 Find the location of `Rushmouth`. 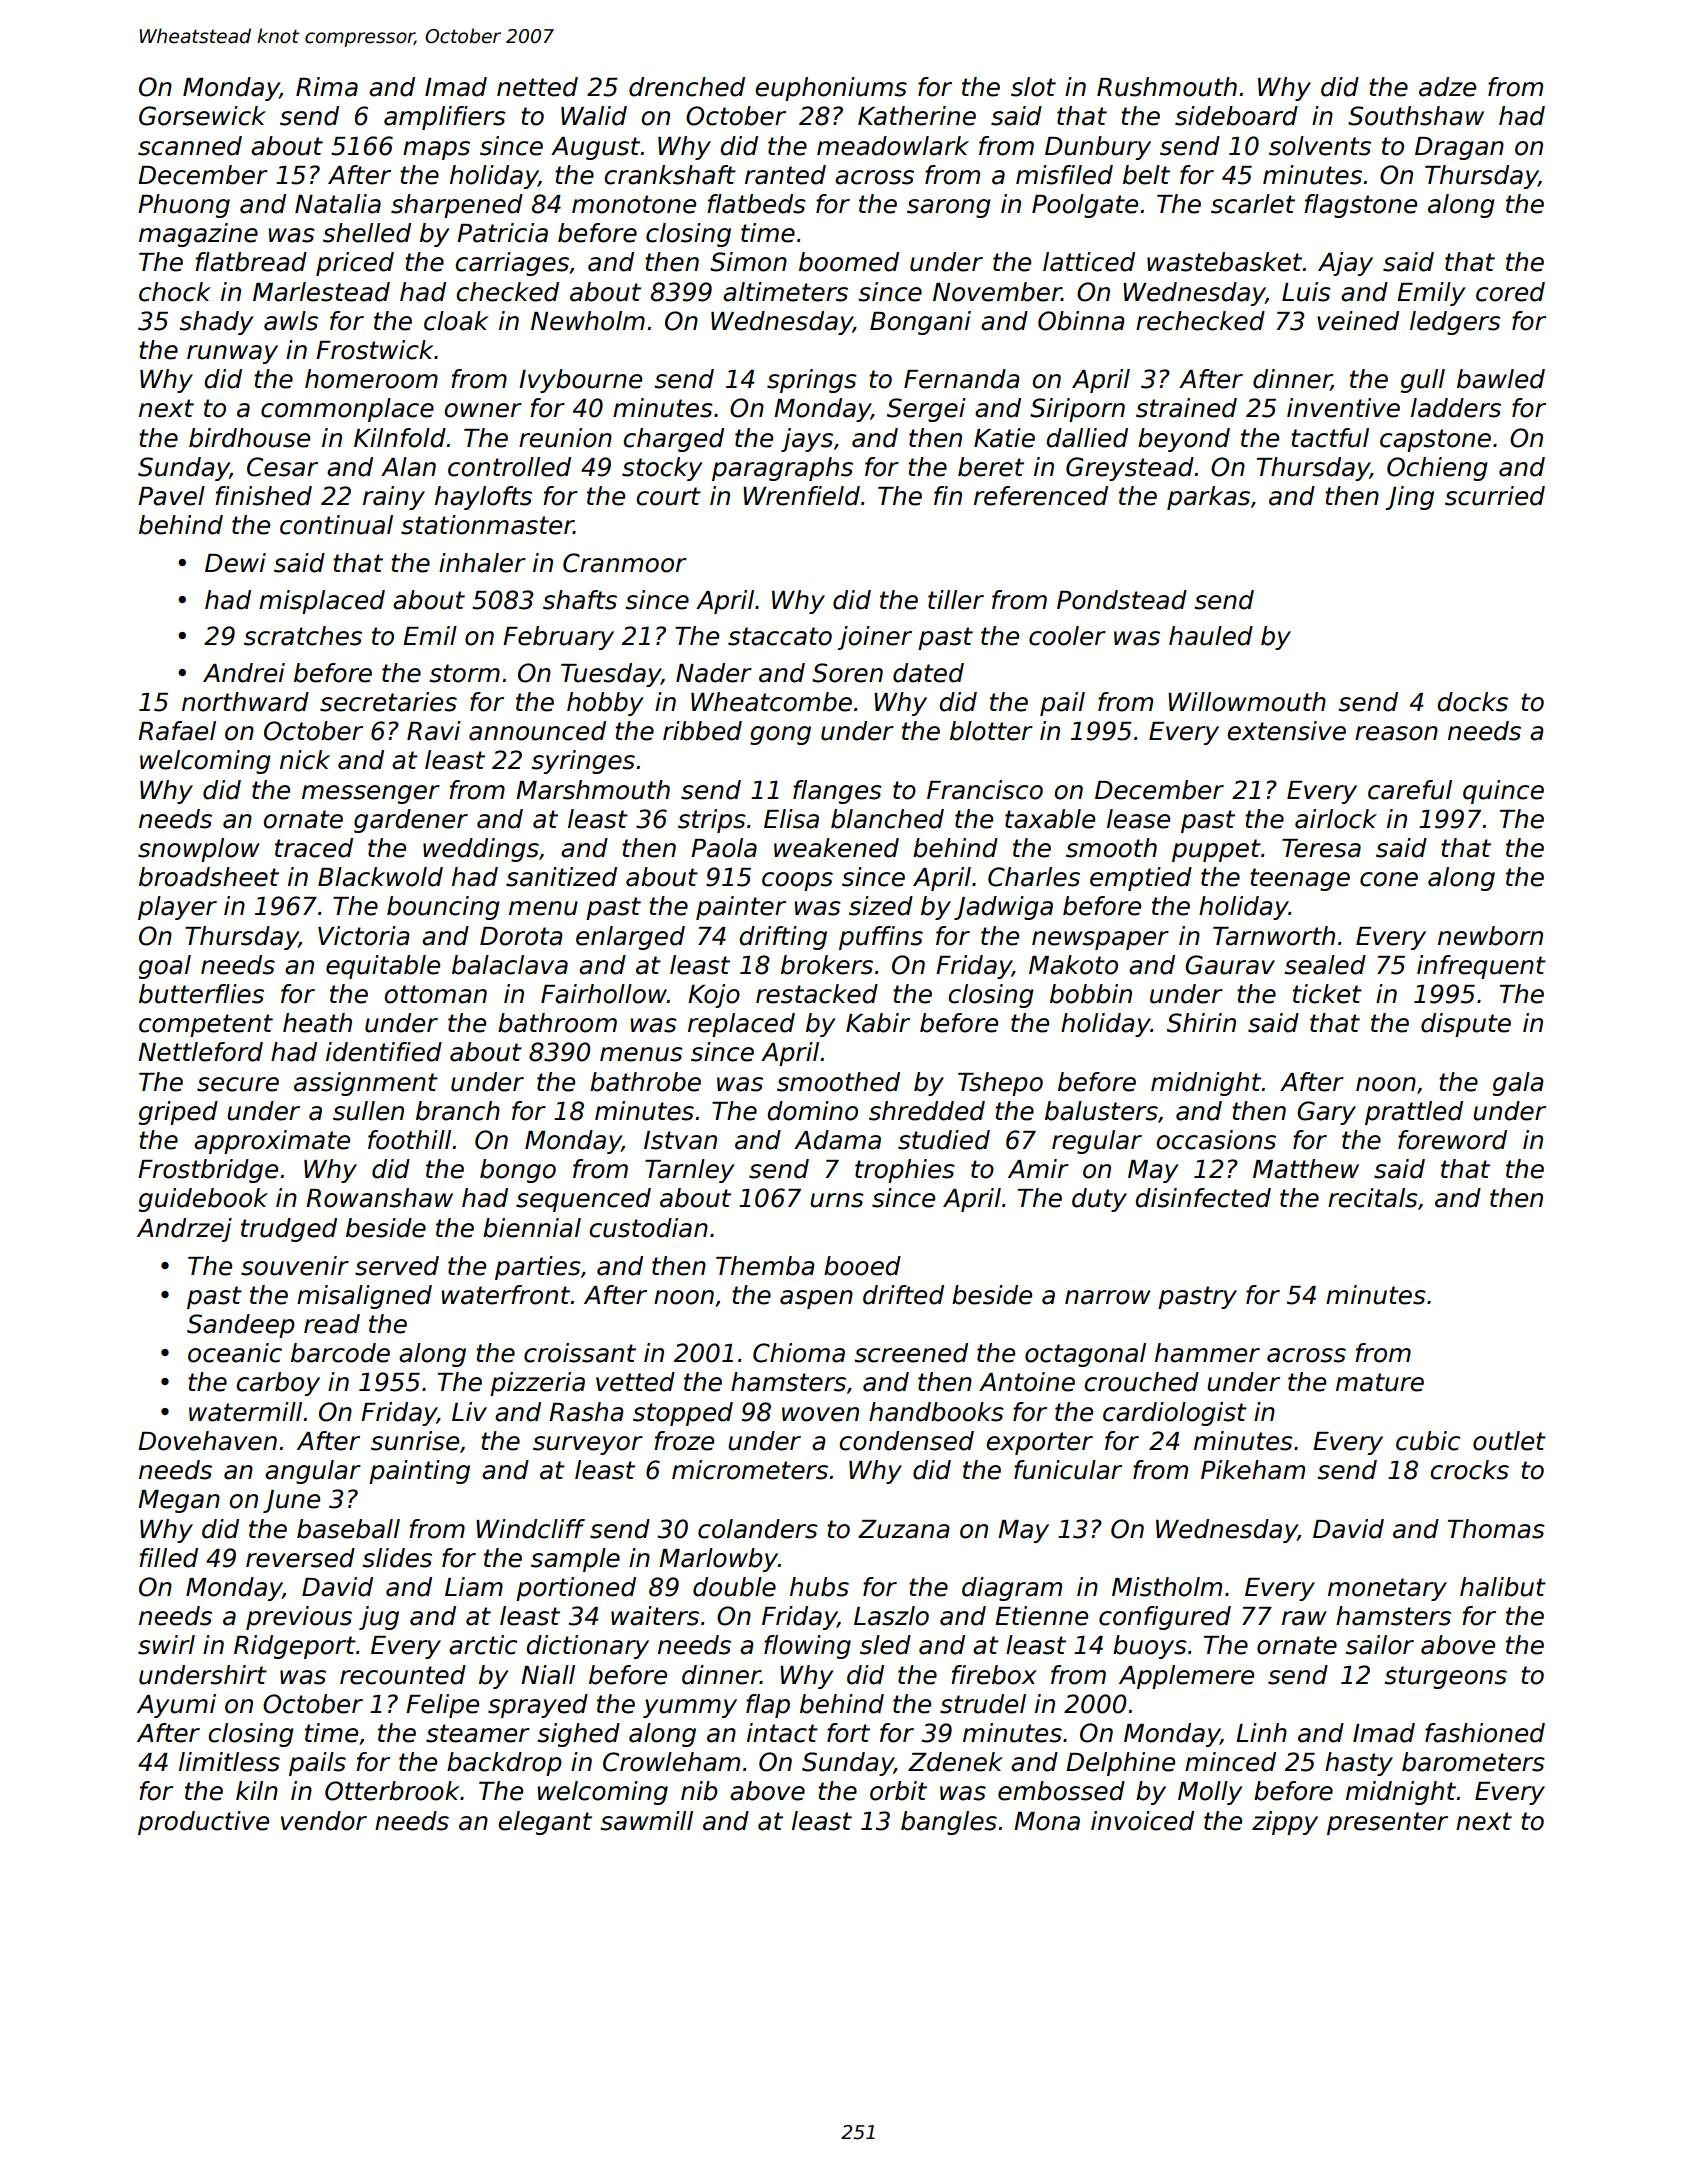

Rushmouth is located at coordinates (1167, 87).
